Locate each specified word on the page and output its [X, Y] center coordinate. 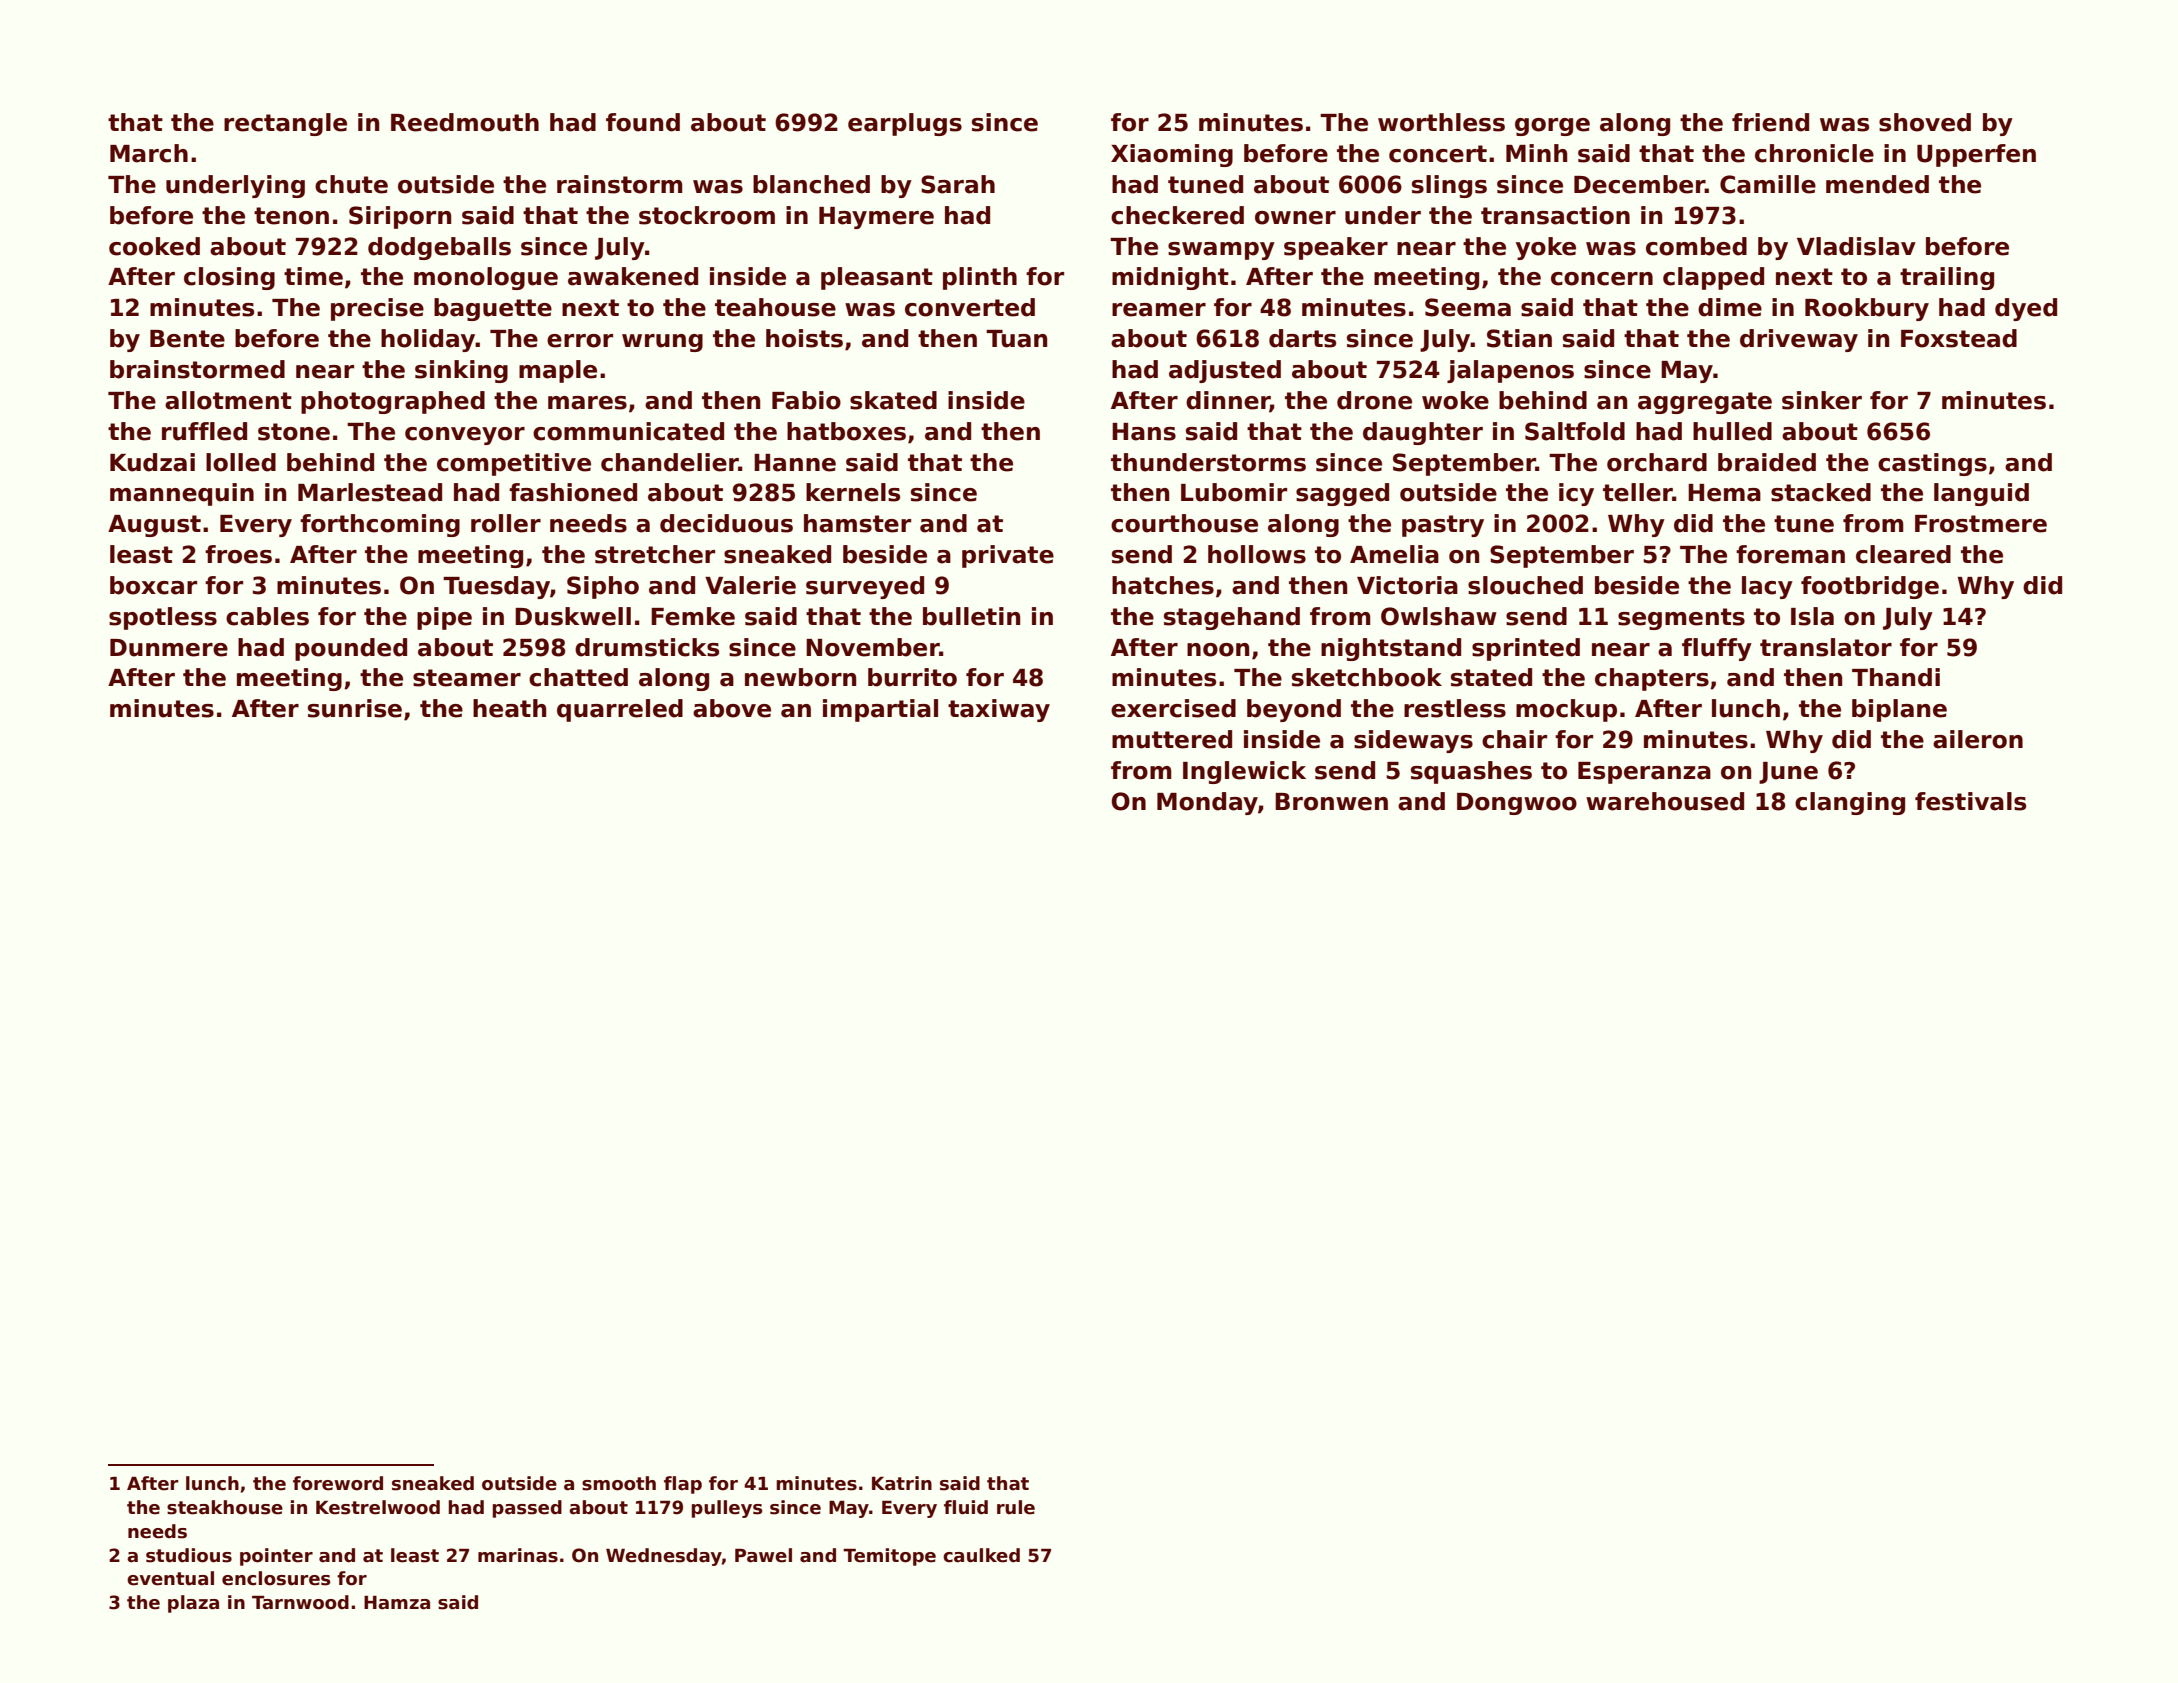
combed [1696, 246]
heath [510, 708]
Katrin [902, 1483]
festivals [1970, 801]
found [643, 122]
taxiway [999, 710]
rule [1016, 1507]
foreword [338, 1483]
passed [527, 1509]
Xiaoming [1172, 155]
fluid [966, 1507]
